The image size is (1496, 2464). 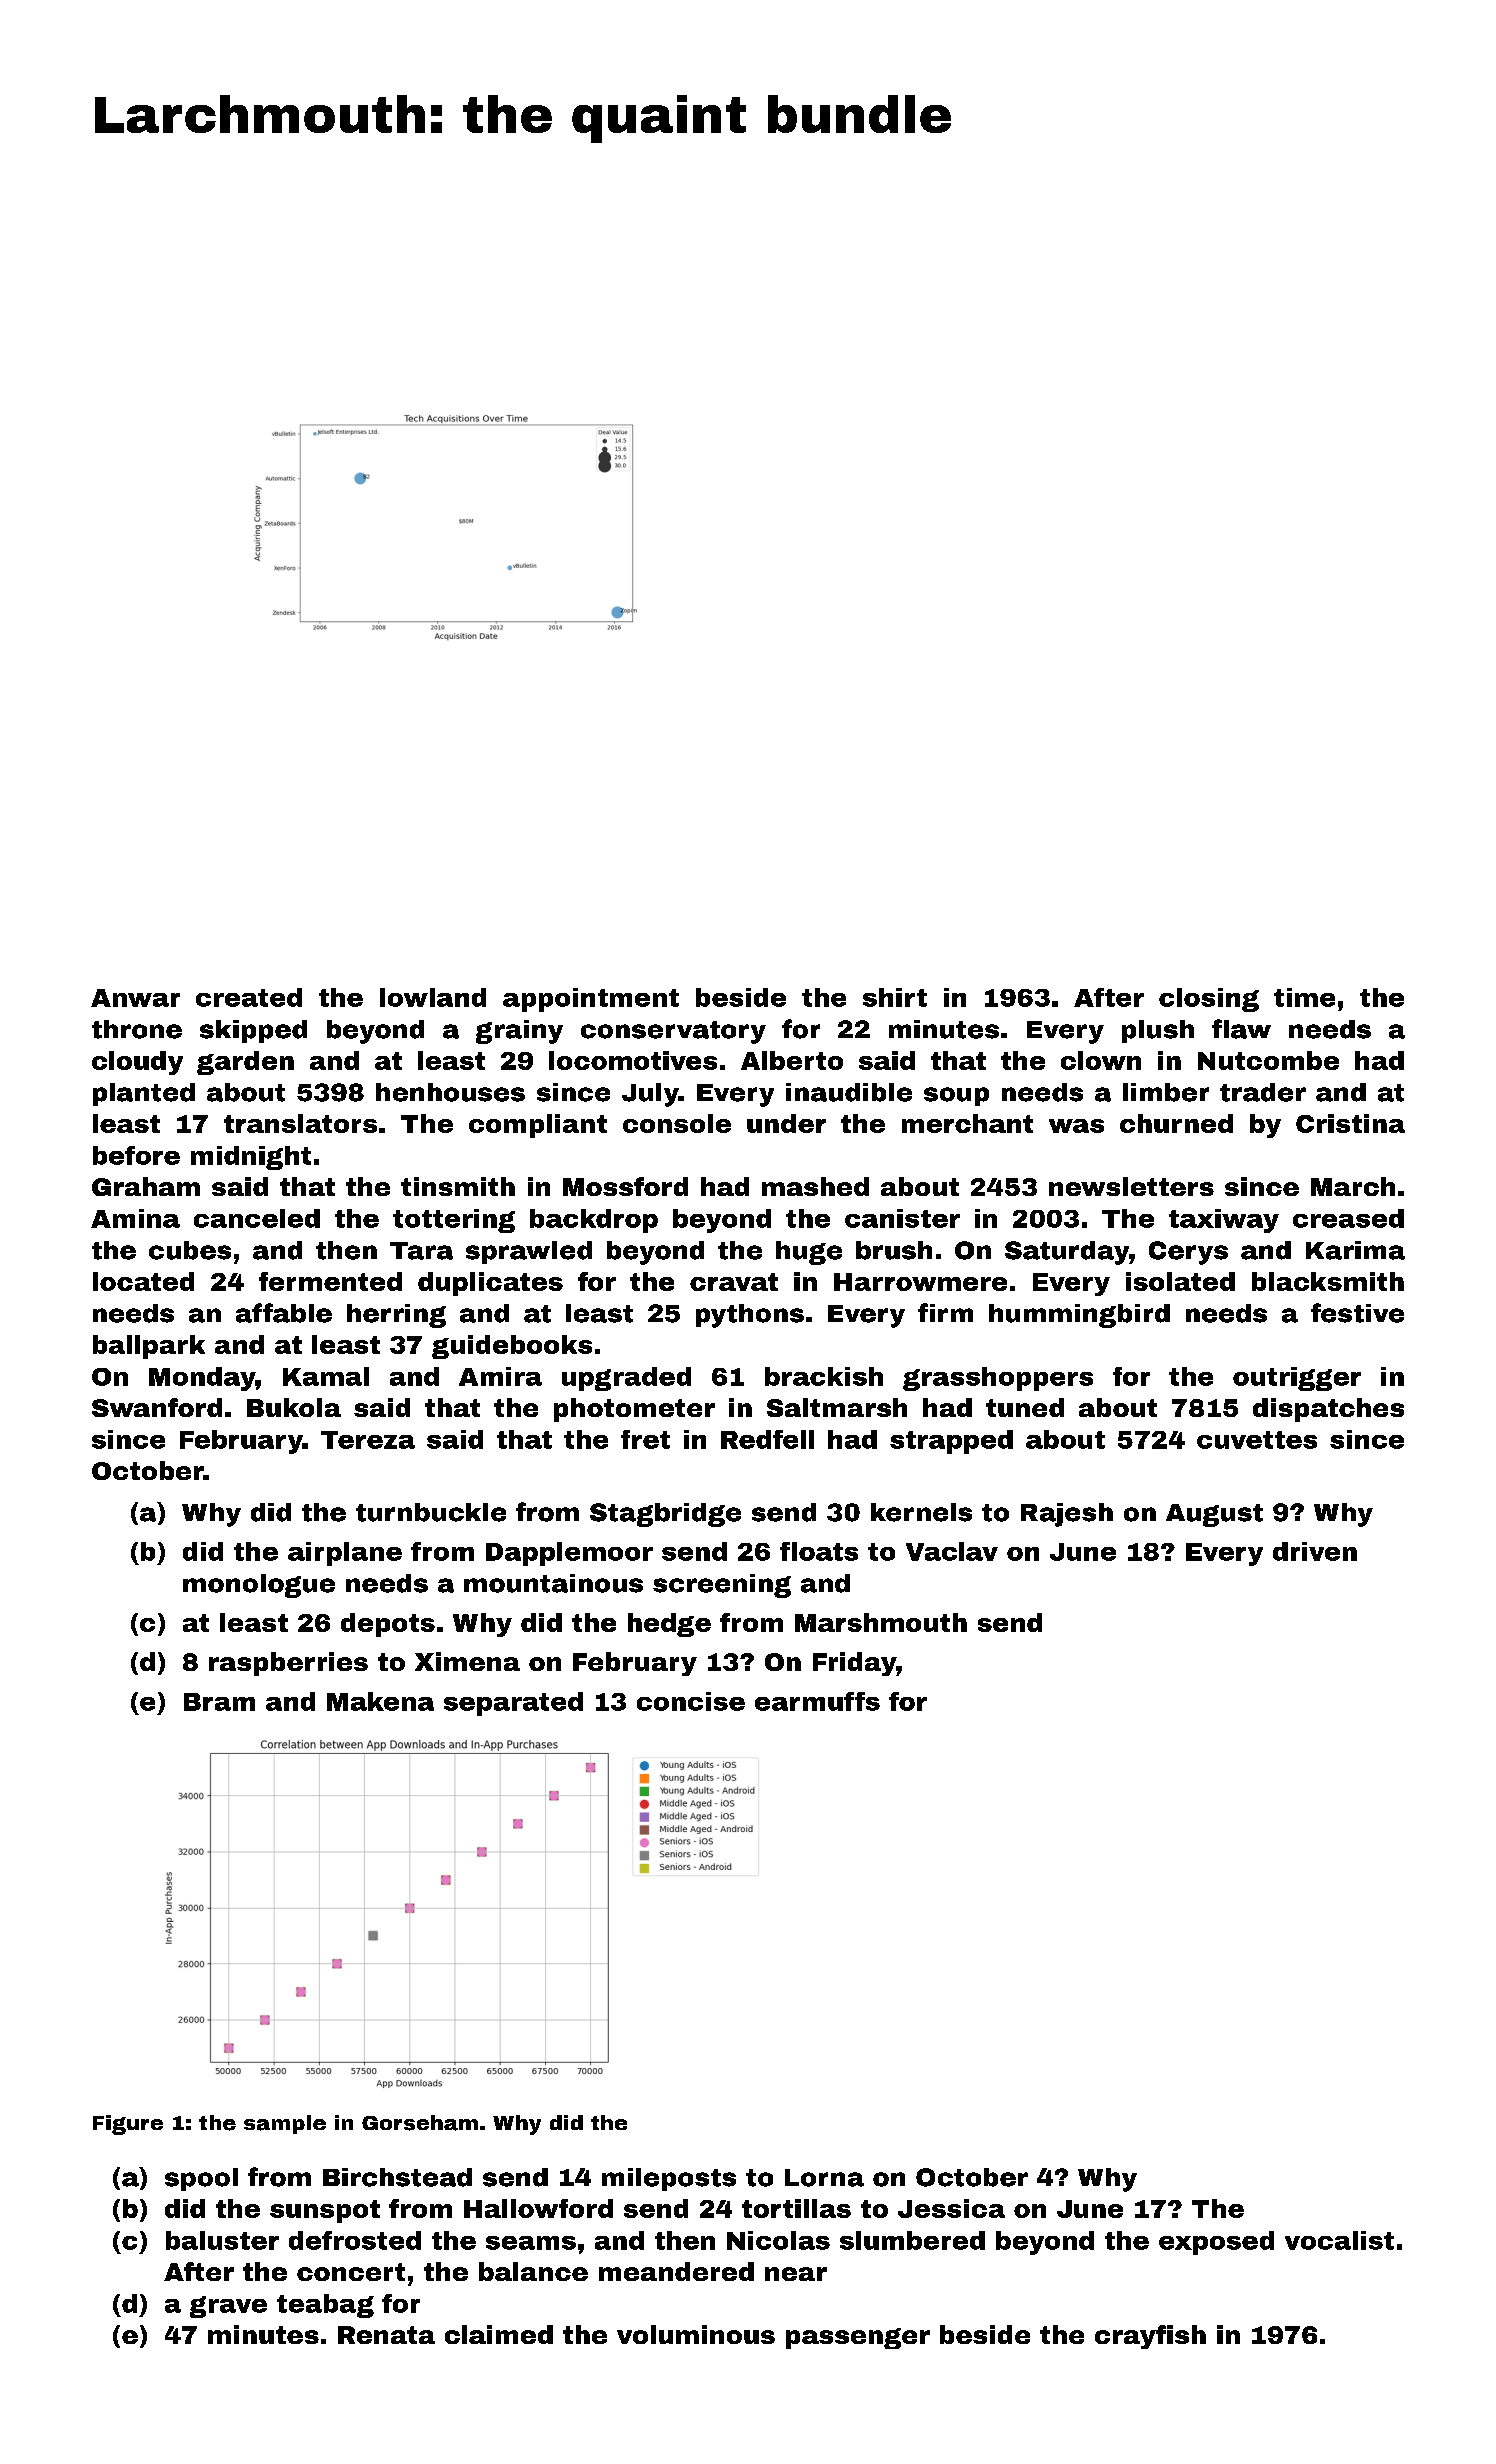 What do you see at coordinates (228, 2307) in the screenshot?
I see `grave` at bounding box center [228, 2307].
